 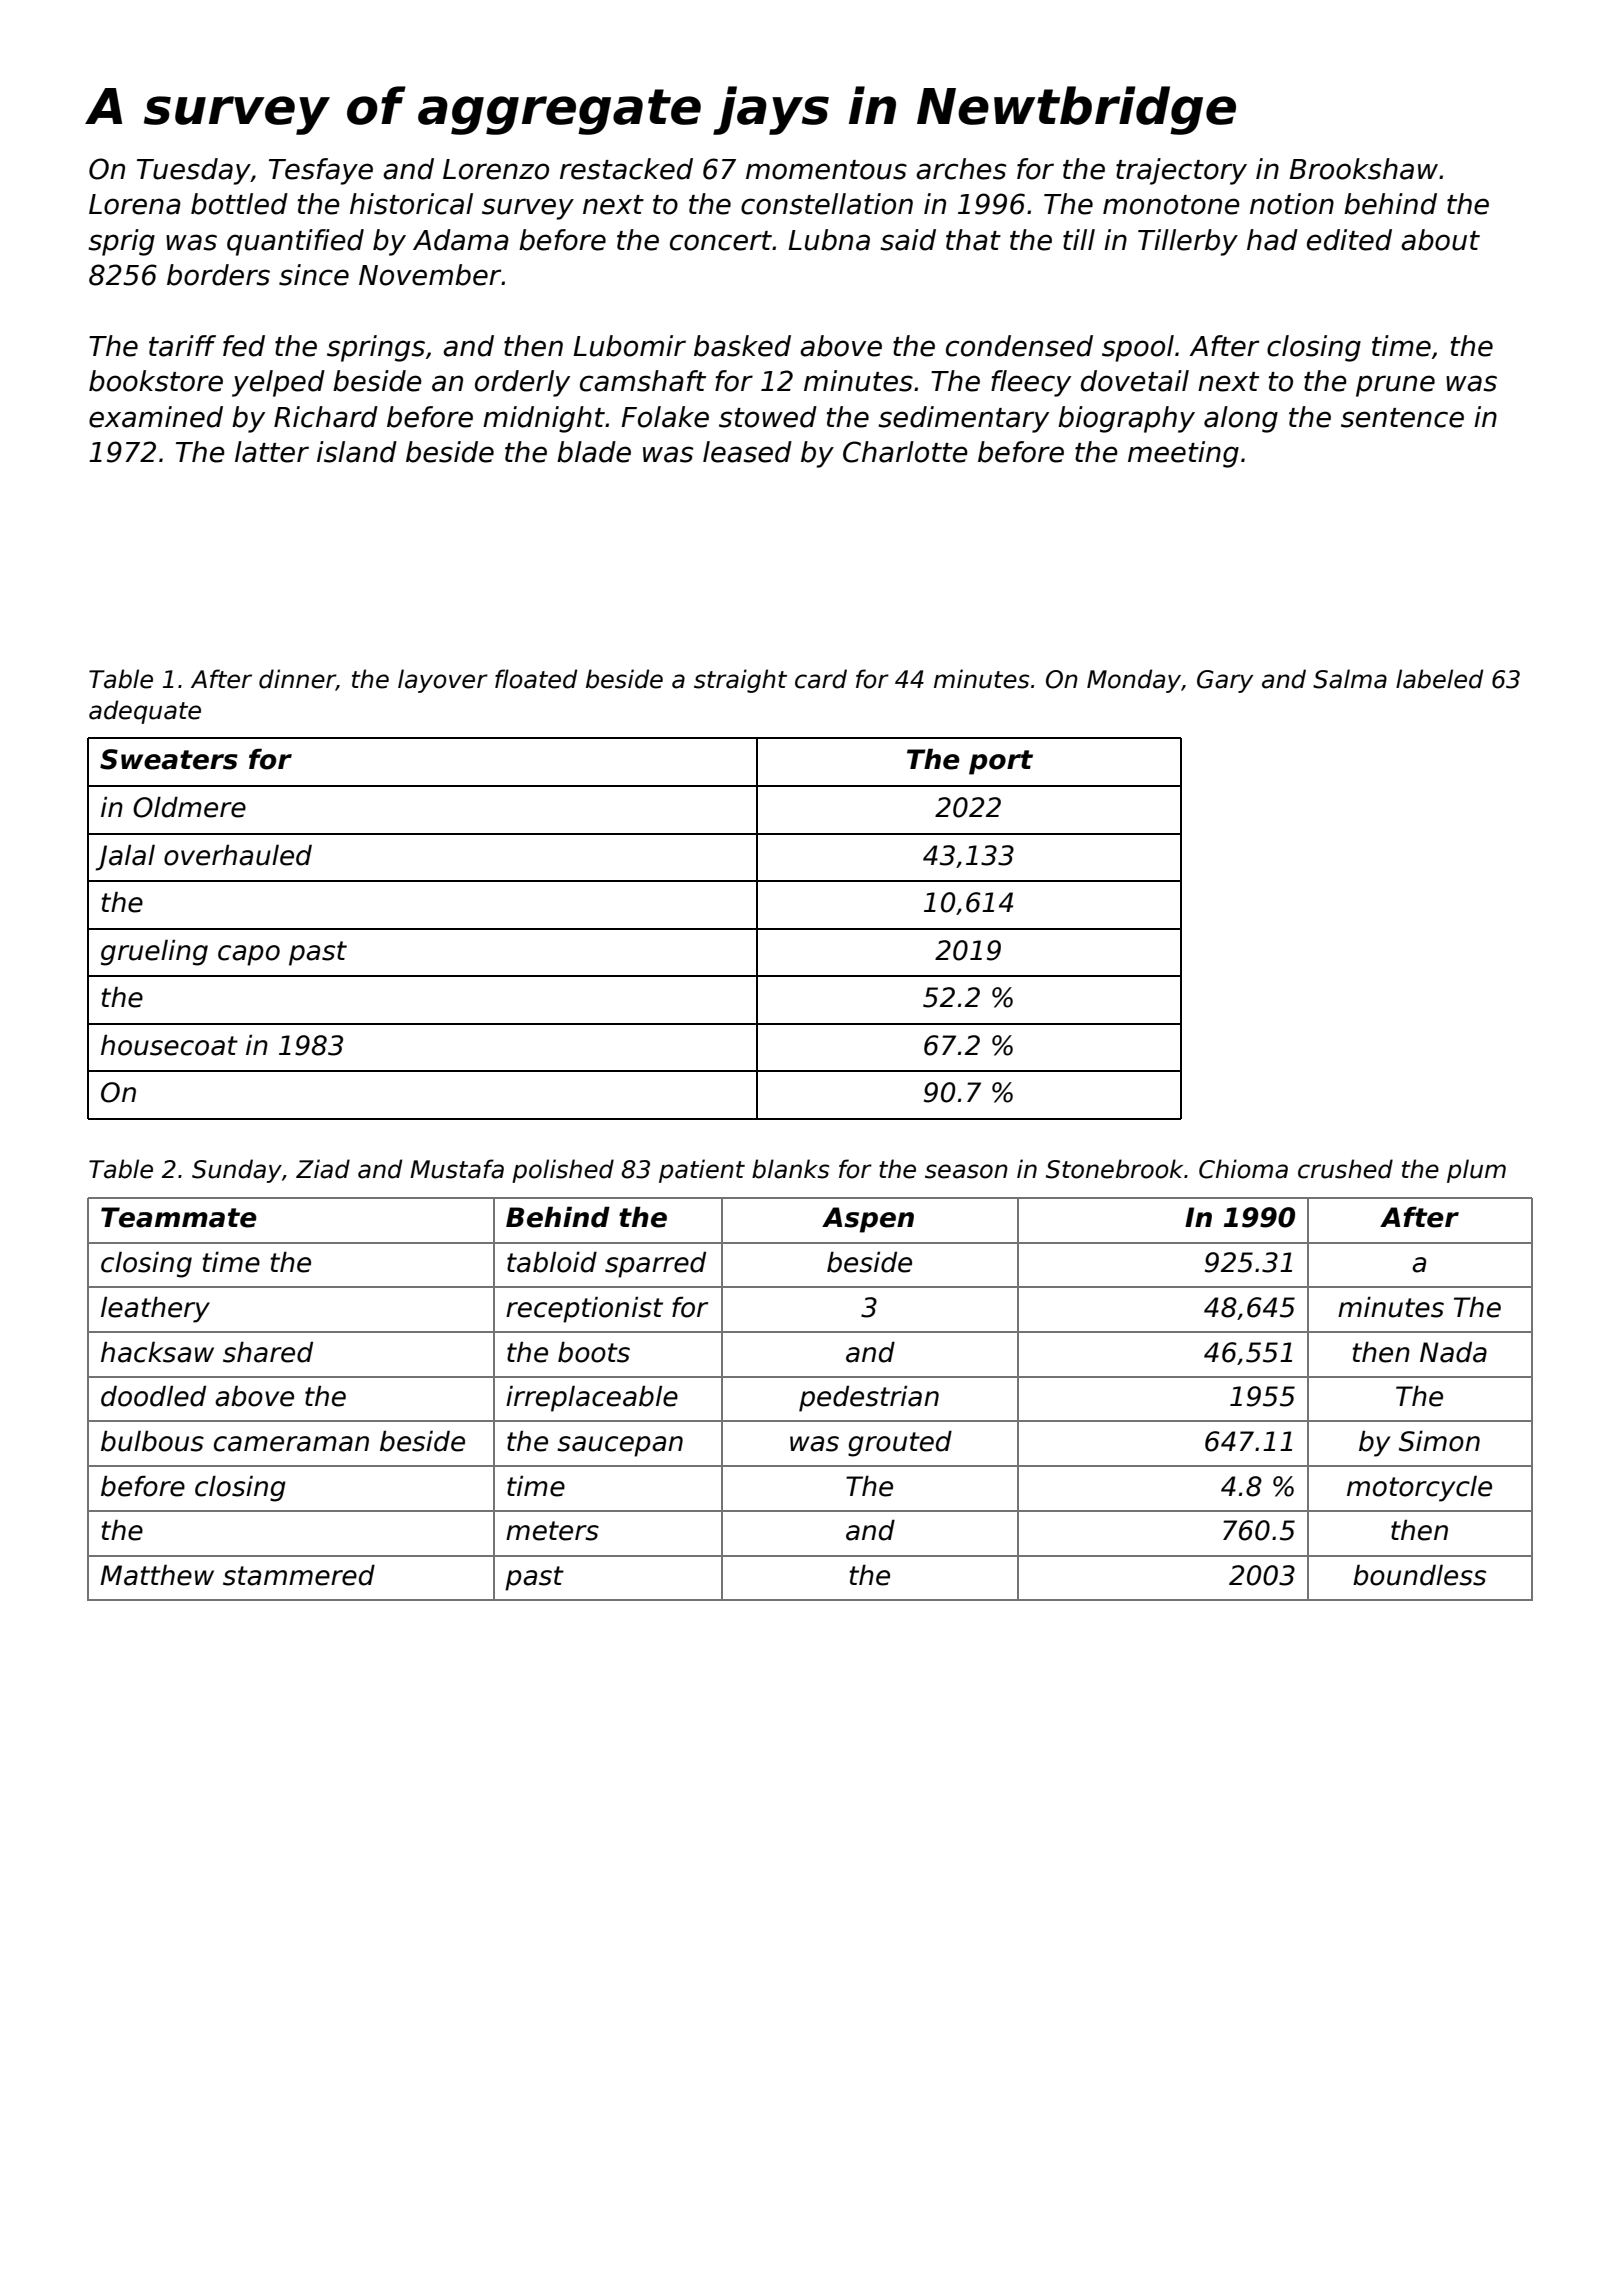 What do you see at coordinates (1114, 1169) in the document?
I see `Stonebrook` at bounding box center [1114, 1169].
